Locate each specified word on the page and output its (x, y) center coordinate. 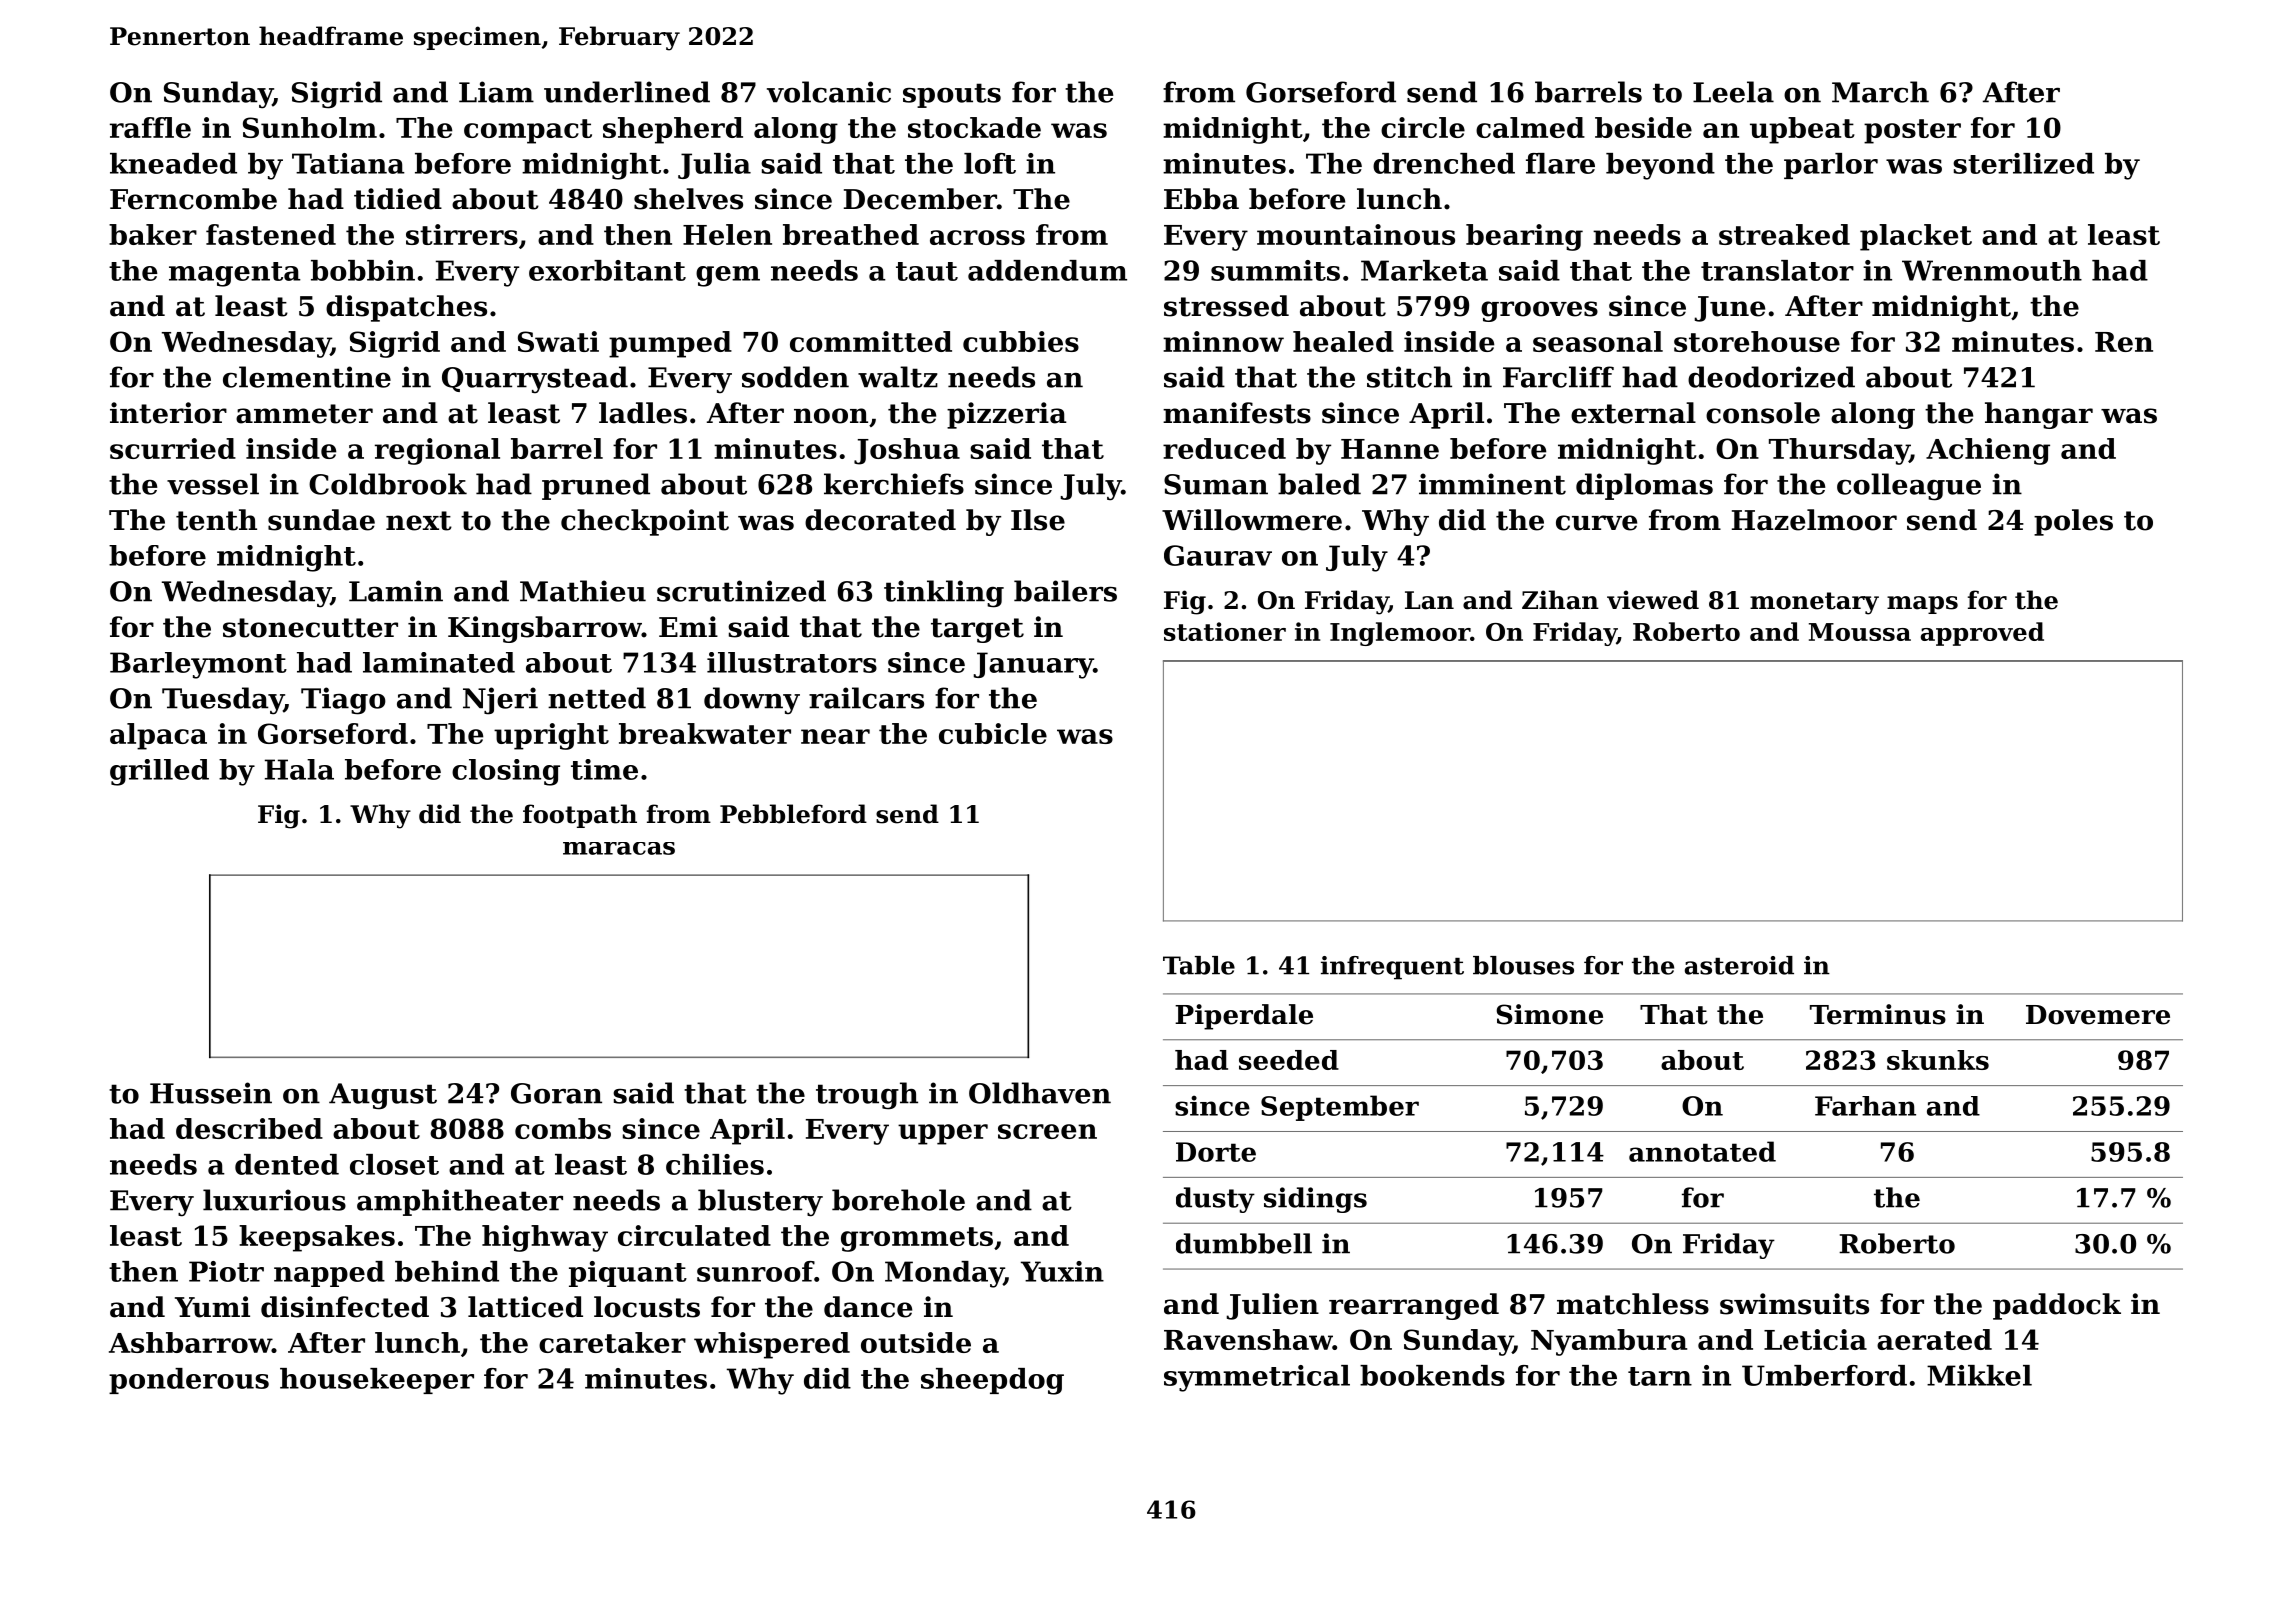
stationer (1225, 631)
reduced (1224, 448)
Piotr (226, 1271)
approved (1982, 634)
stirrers (462, 234)
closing (506, 772)
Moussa (1860, 632)
